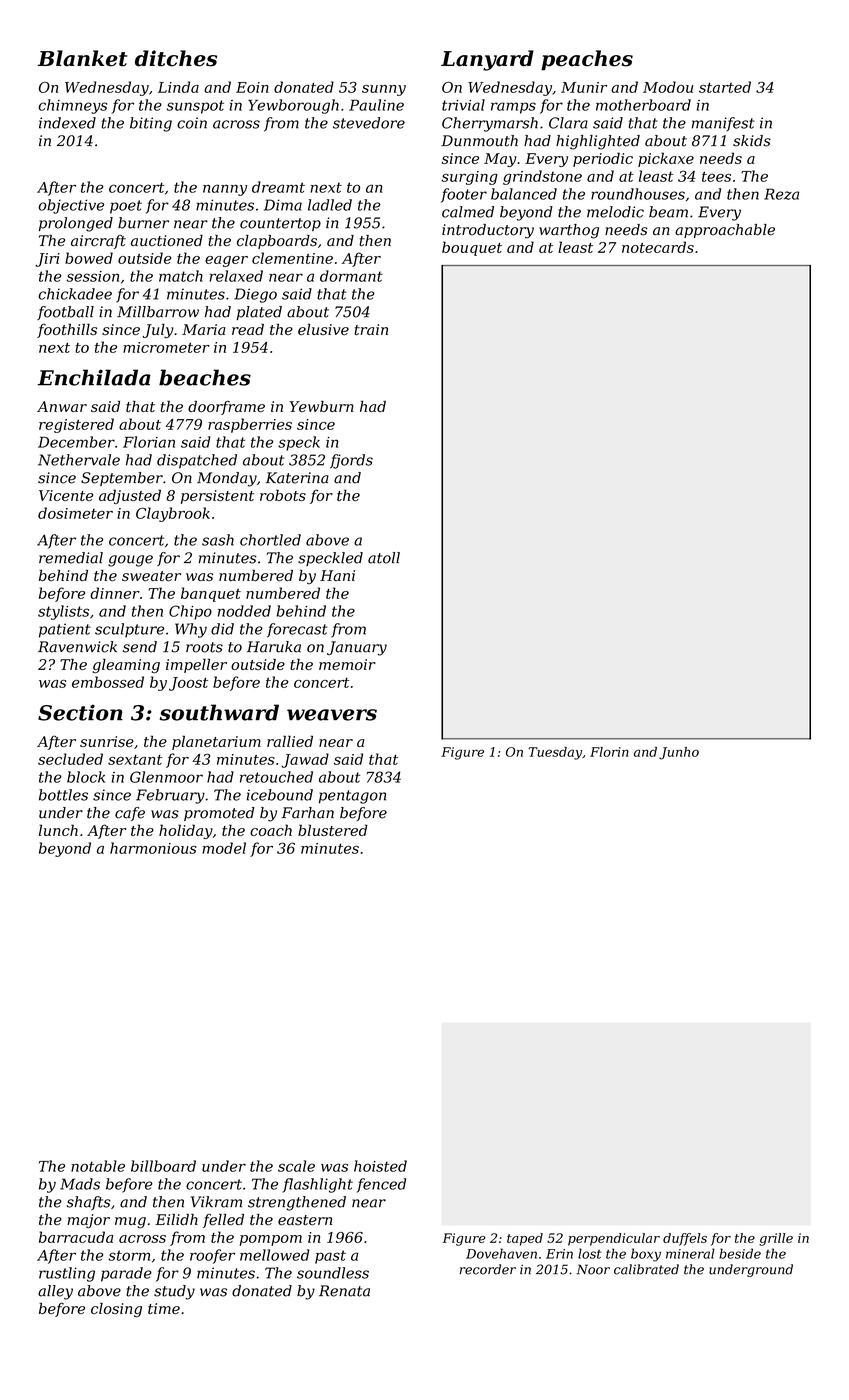 The height and width of the document is (1400, 849). Describe the element at coordinates (384, 90) in the document. I see `sunny` at that location.
